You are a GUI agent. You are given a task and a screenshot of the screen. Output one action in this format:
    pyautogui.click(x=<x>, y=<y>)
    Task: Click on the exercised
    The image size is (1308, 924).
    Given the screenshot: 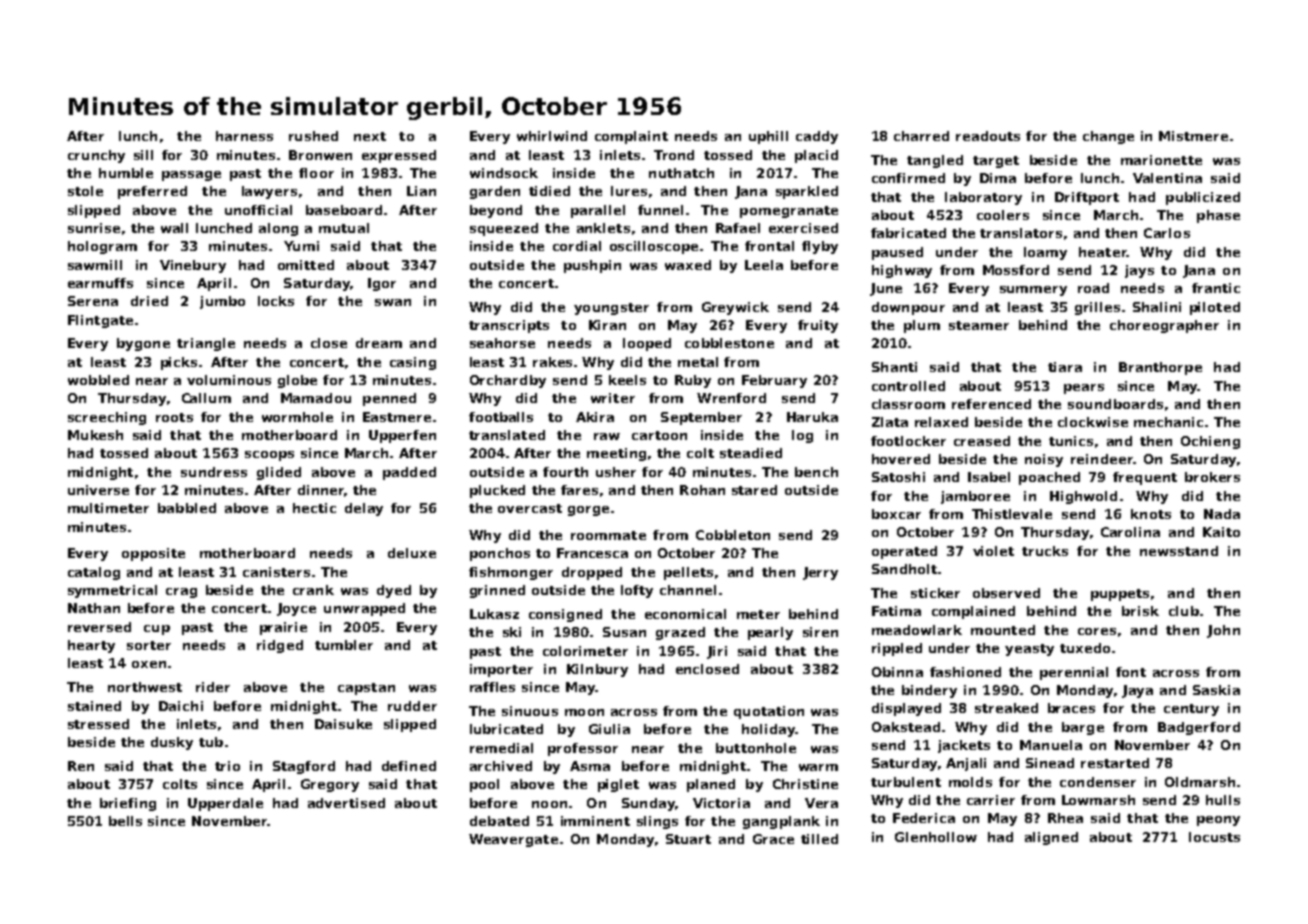 What is the action you would take?
    pyautogui.click(x=803, y=228)
